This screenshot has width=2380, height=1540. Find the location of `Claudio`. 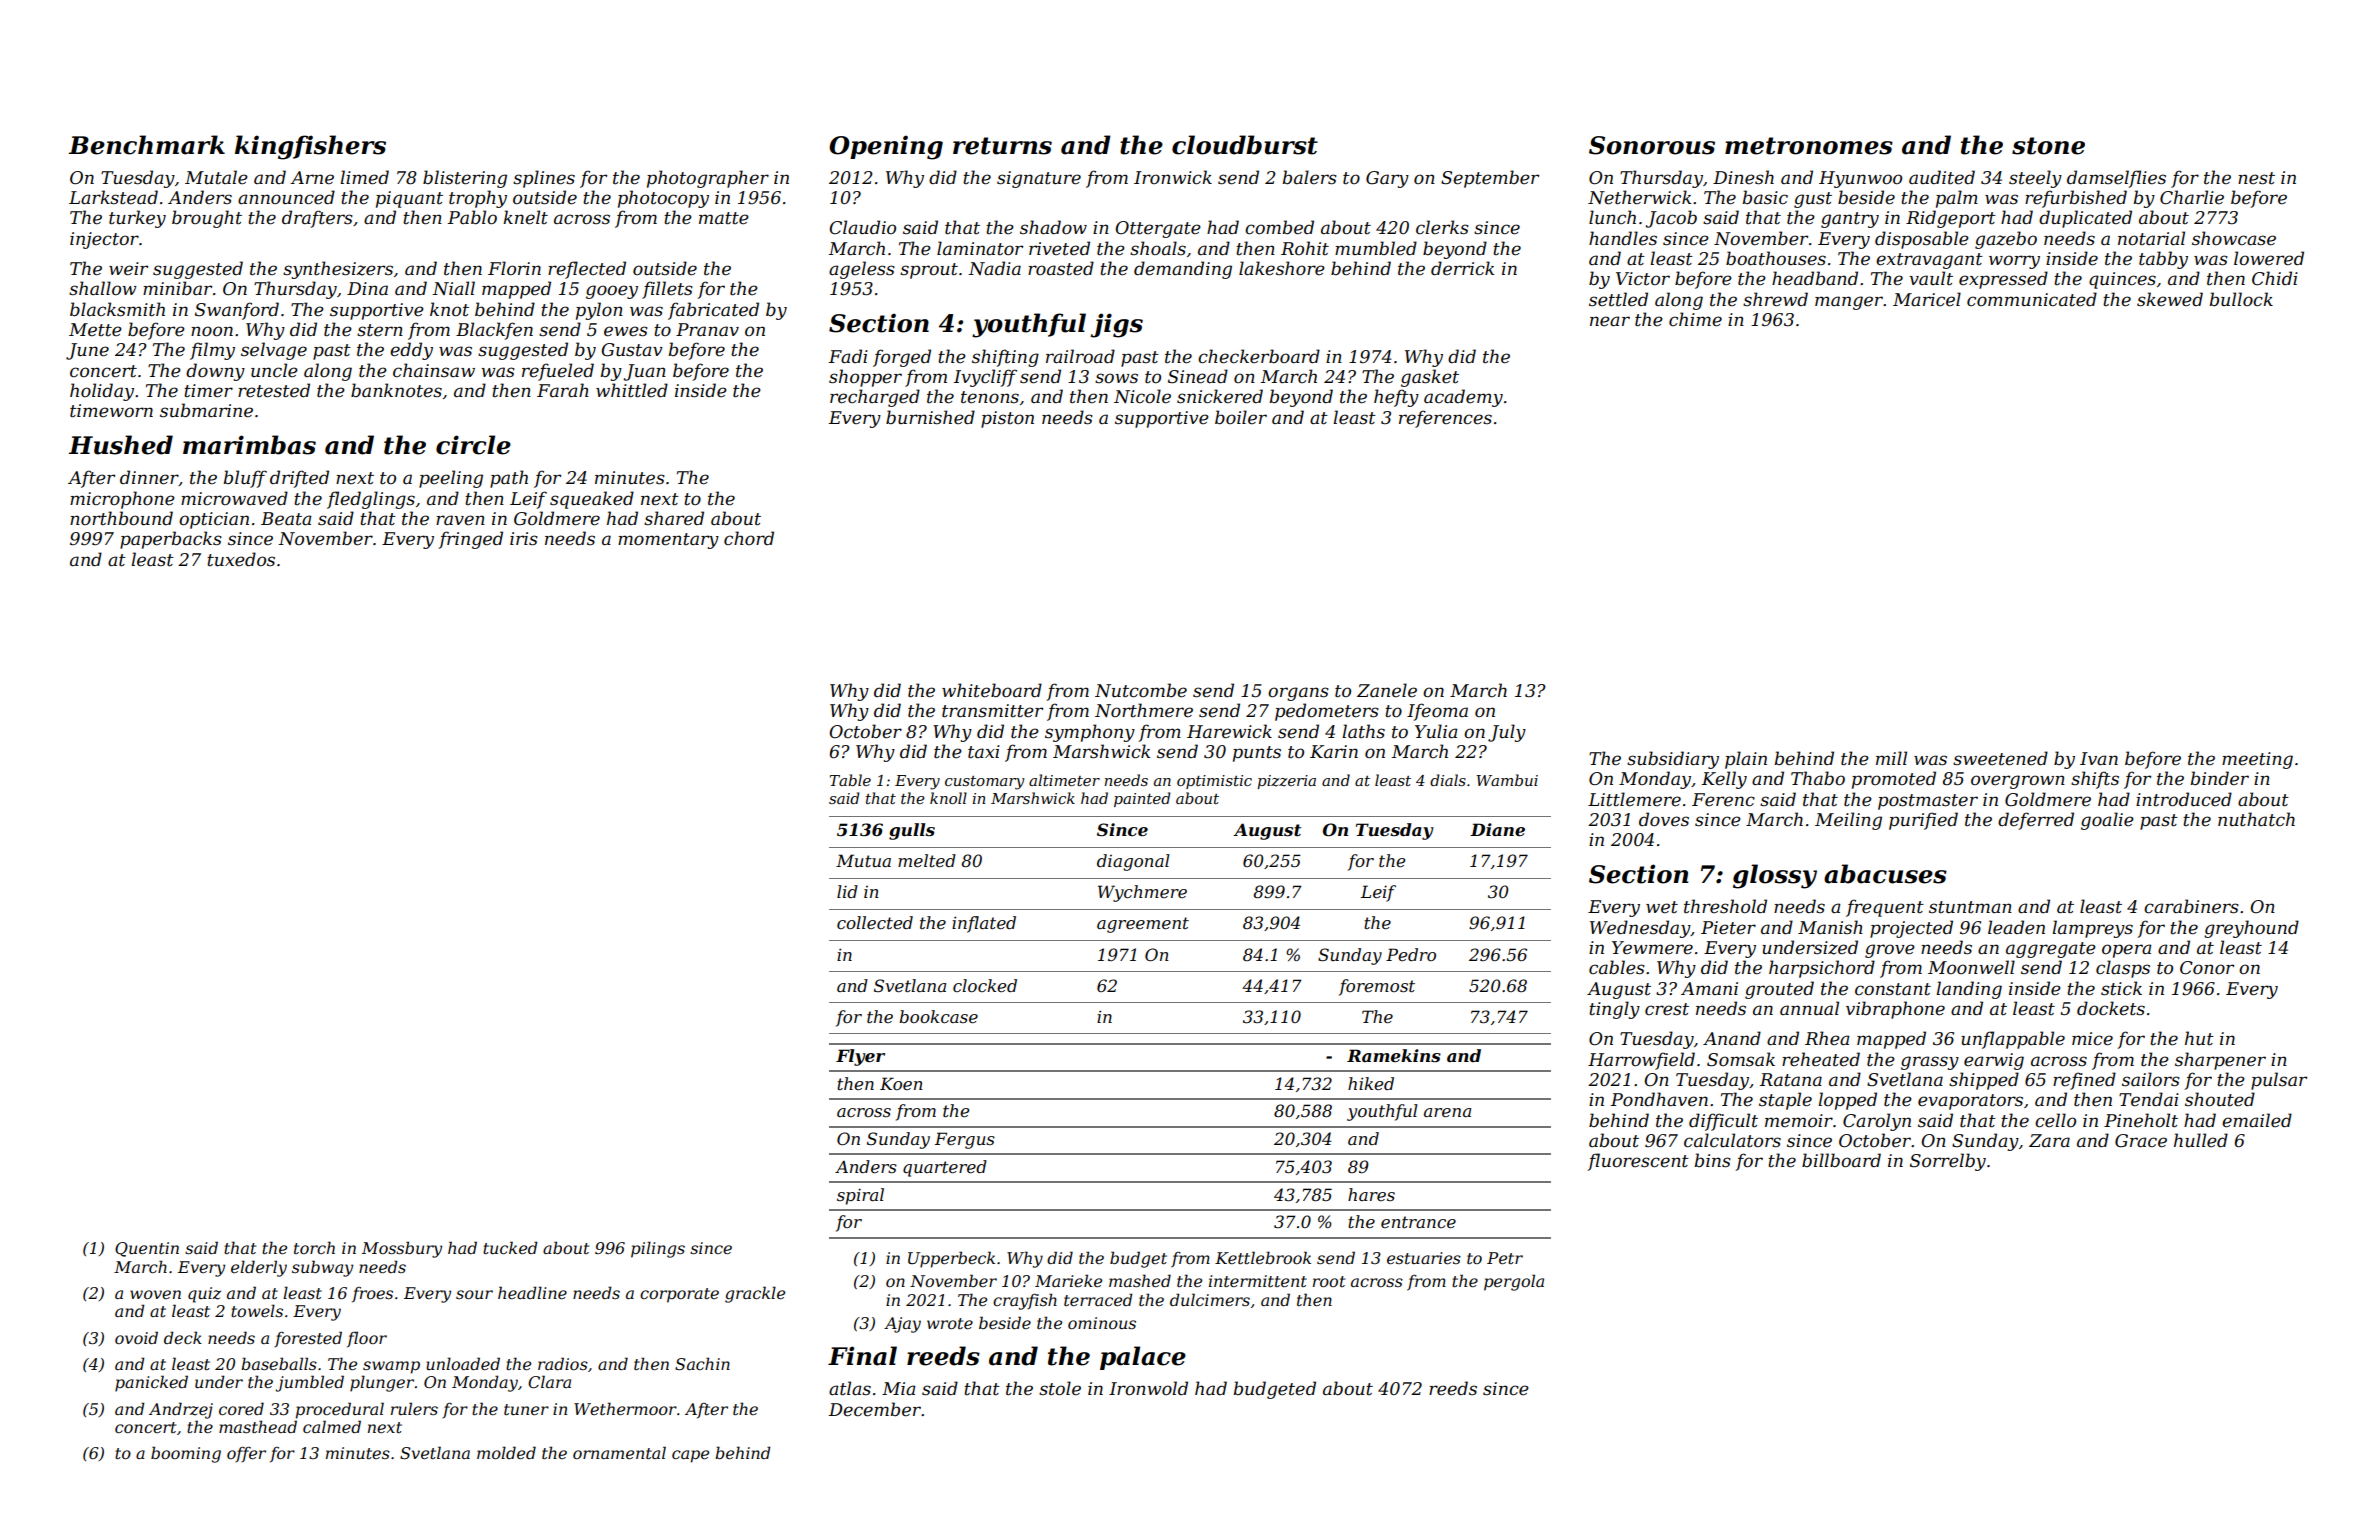

Claudio is located at coordinates (862, 227).
